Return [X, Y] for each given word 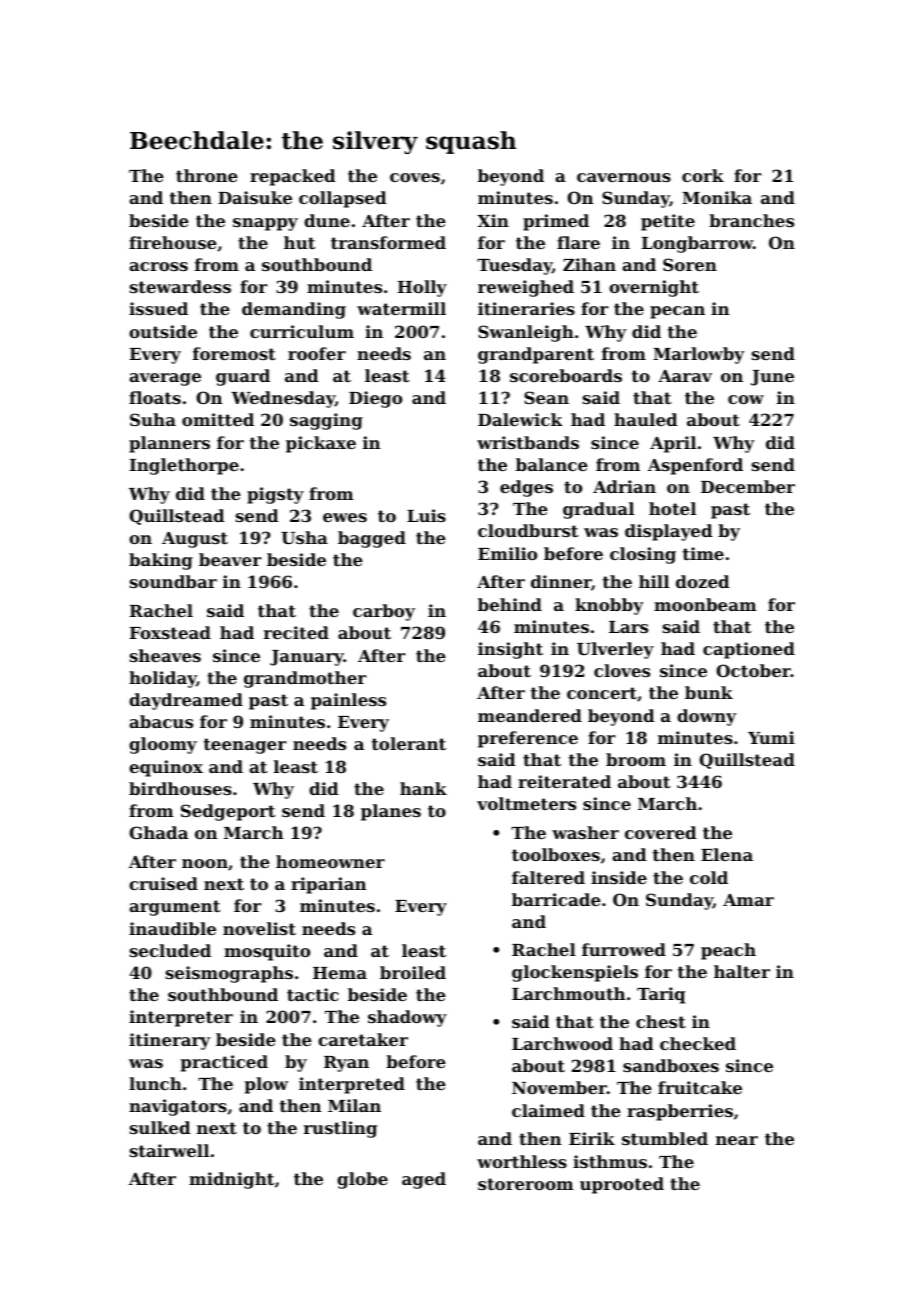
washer [585, 832]
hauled [646, 419]
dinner [561, 581]
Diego [375, 399]
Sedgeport [228, 812]
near [737, 1140]
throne [207, 175]
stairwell [169, 1150]
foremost [234, 353]
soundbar [173, 581]
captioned [749, 650]
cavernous [624, 177]
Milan [354, 1105]
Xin [493, 220]
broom [636, 759]
